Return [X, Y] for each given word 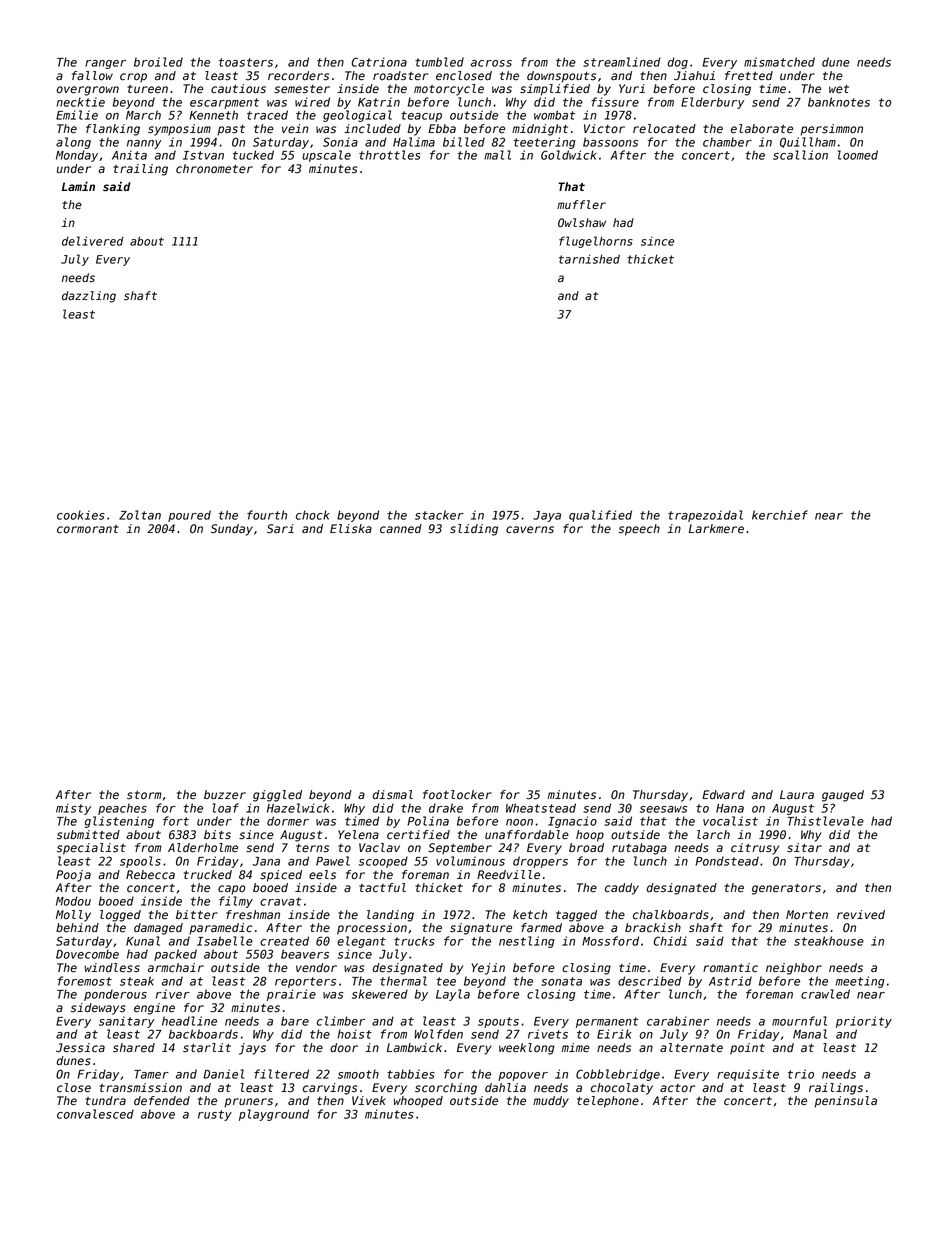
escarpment [224, 103]
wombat [554, 115]
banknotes [839, 102]
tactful [382, 888]
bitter [197, 914]
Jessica [80, 1048]
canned [401, 529]
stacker [439, 515]
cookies [81, 515]
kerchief [780, 515]
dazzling [89, 297]
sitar [804, 848]
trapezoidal [705, 516]
